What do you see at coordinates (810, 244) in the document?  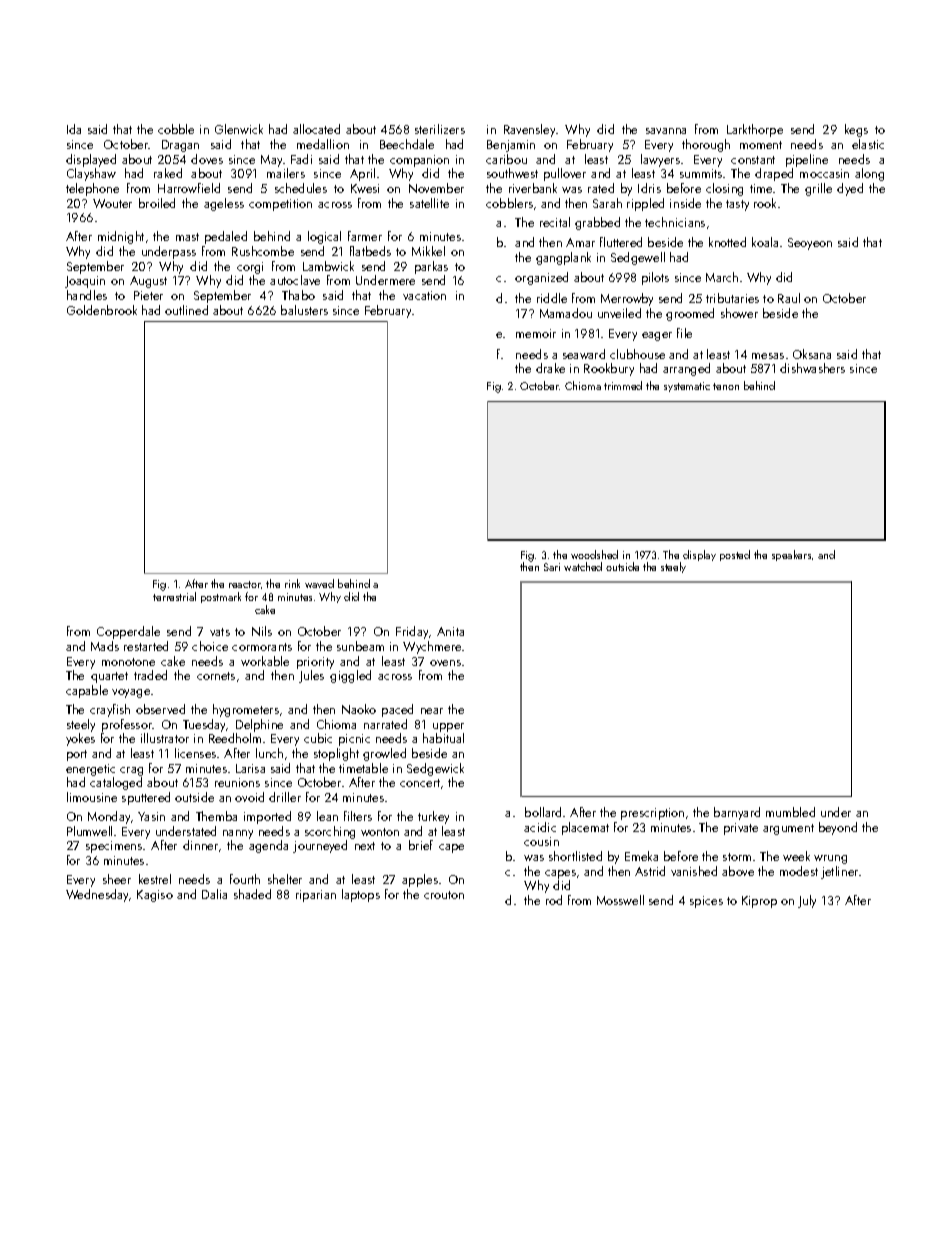 I see `Seoyeon` at bounding box center [810, 244].
